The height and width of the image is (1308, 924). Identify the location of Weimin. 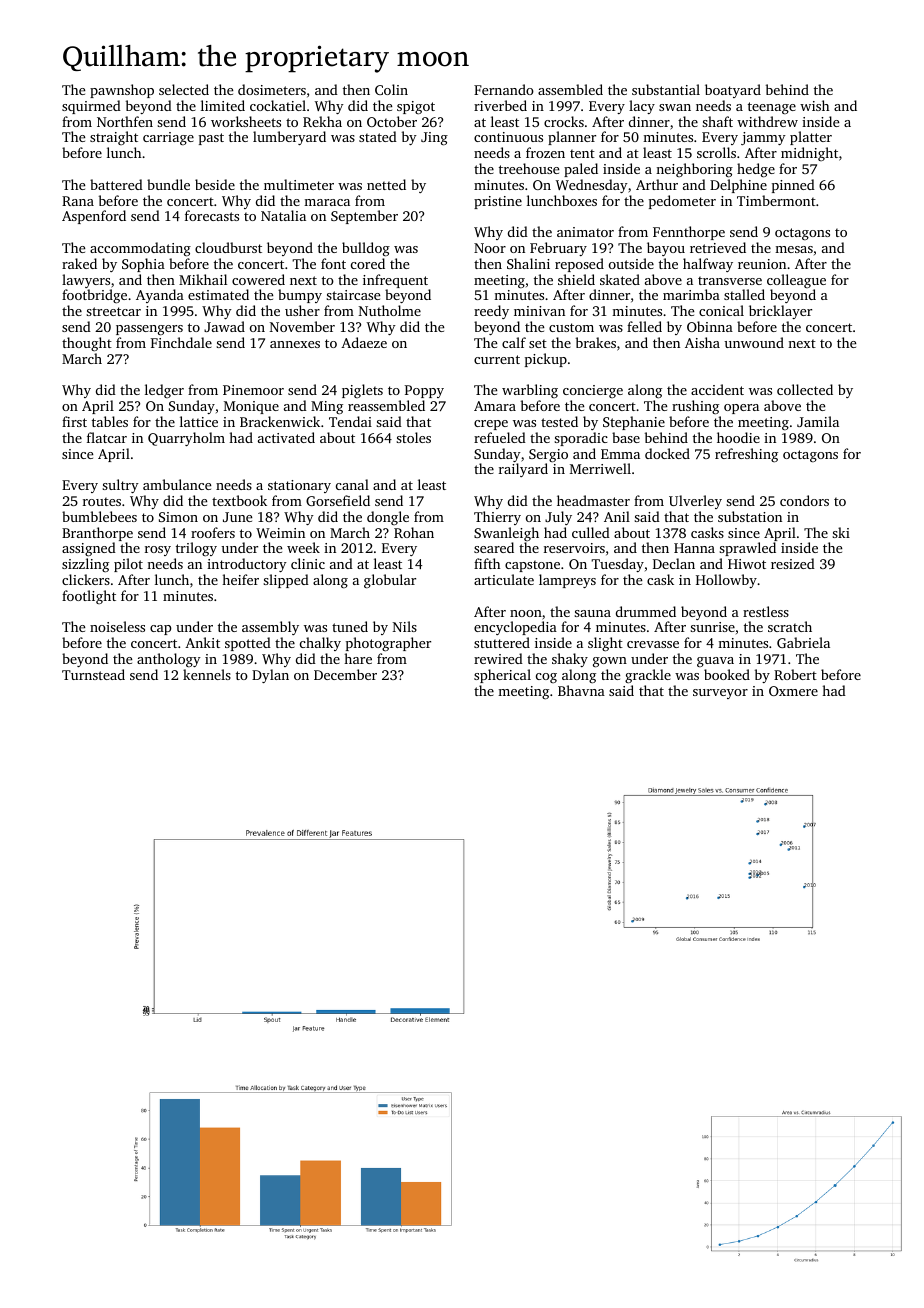
(280, 533).
